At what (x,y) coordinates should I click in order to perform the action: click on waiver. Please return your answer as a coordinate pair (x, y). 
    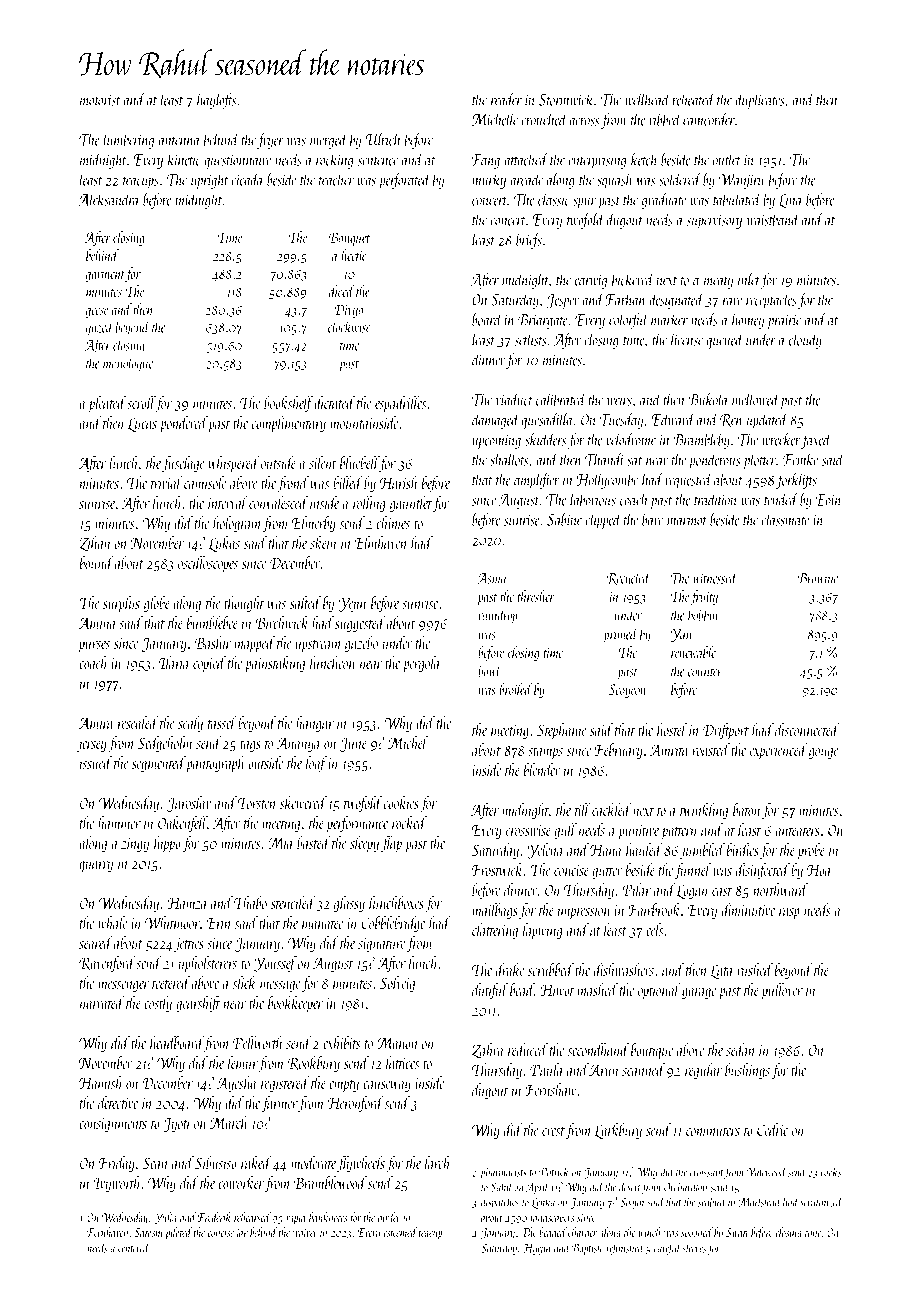
    Looking at the image, I should click on (305, 1233).
